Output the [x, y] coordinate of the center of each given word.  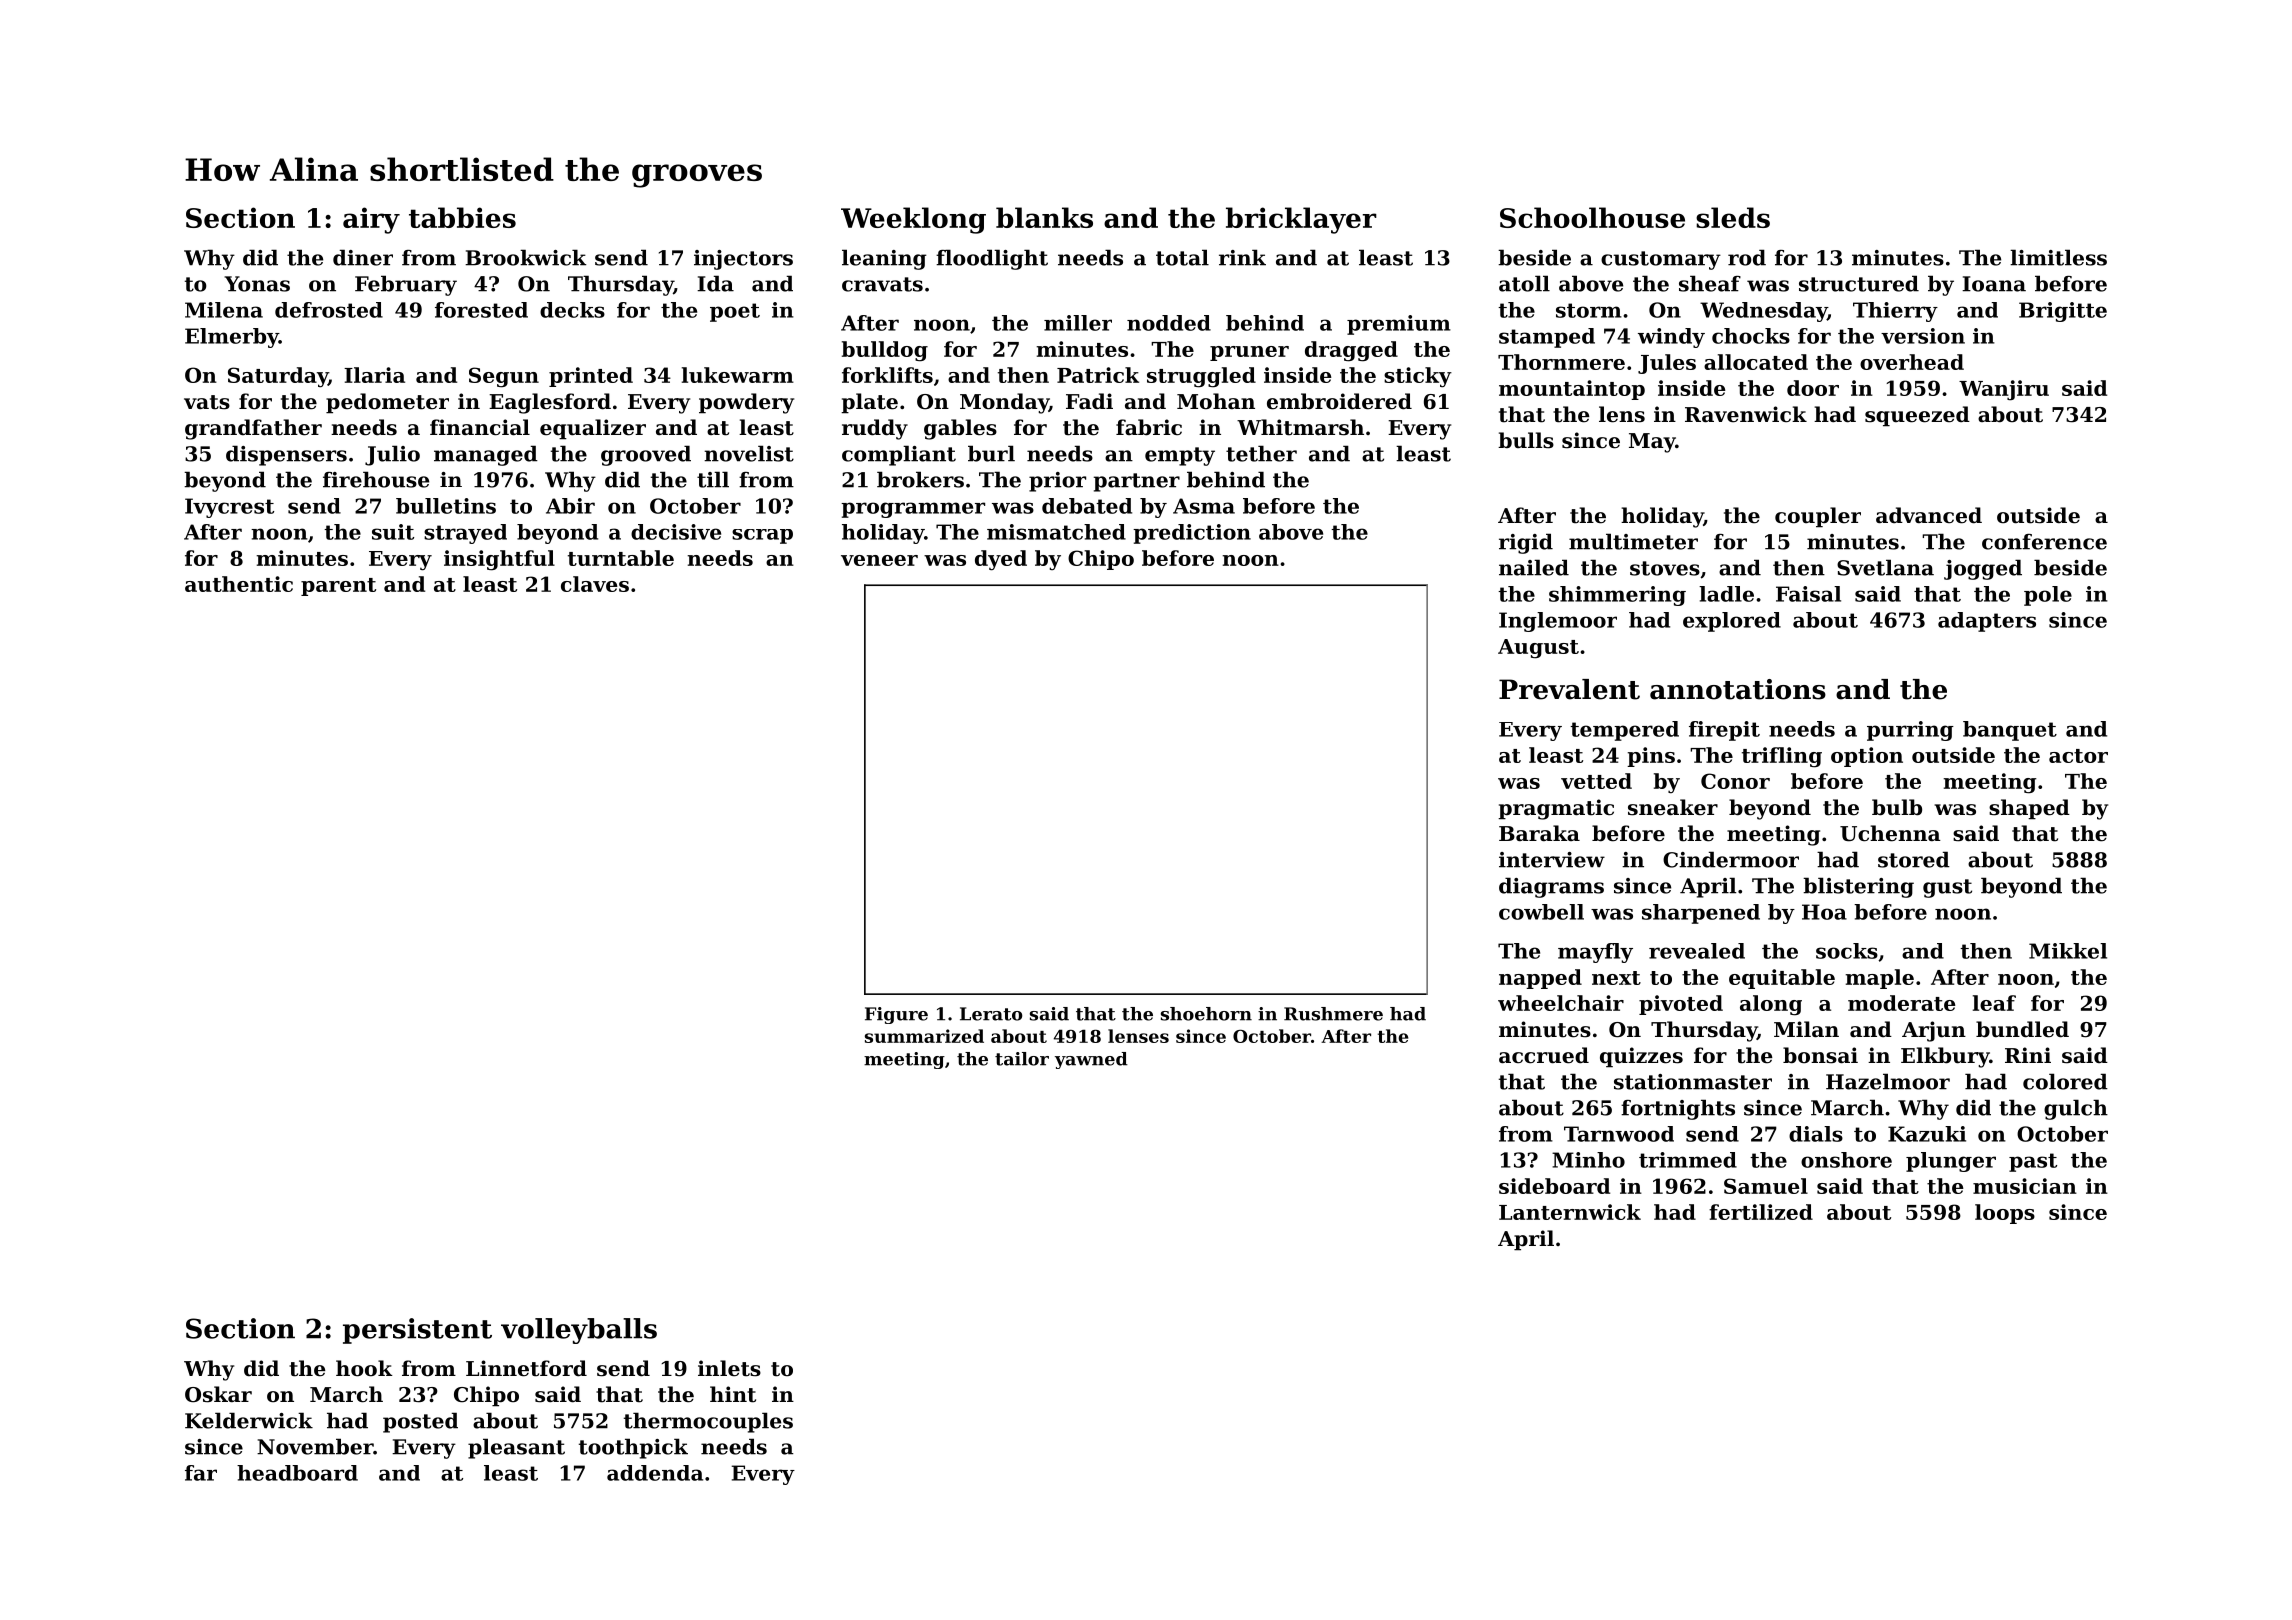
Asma [1204, 506]
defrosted [329, 310]
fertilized [1761, 1212]
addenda [655, 1473]
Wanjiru [2004, 390]
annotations [1738, 689]
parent [338, 587]
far [201, 1473]
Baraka [1539, 833]
